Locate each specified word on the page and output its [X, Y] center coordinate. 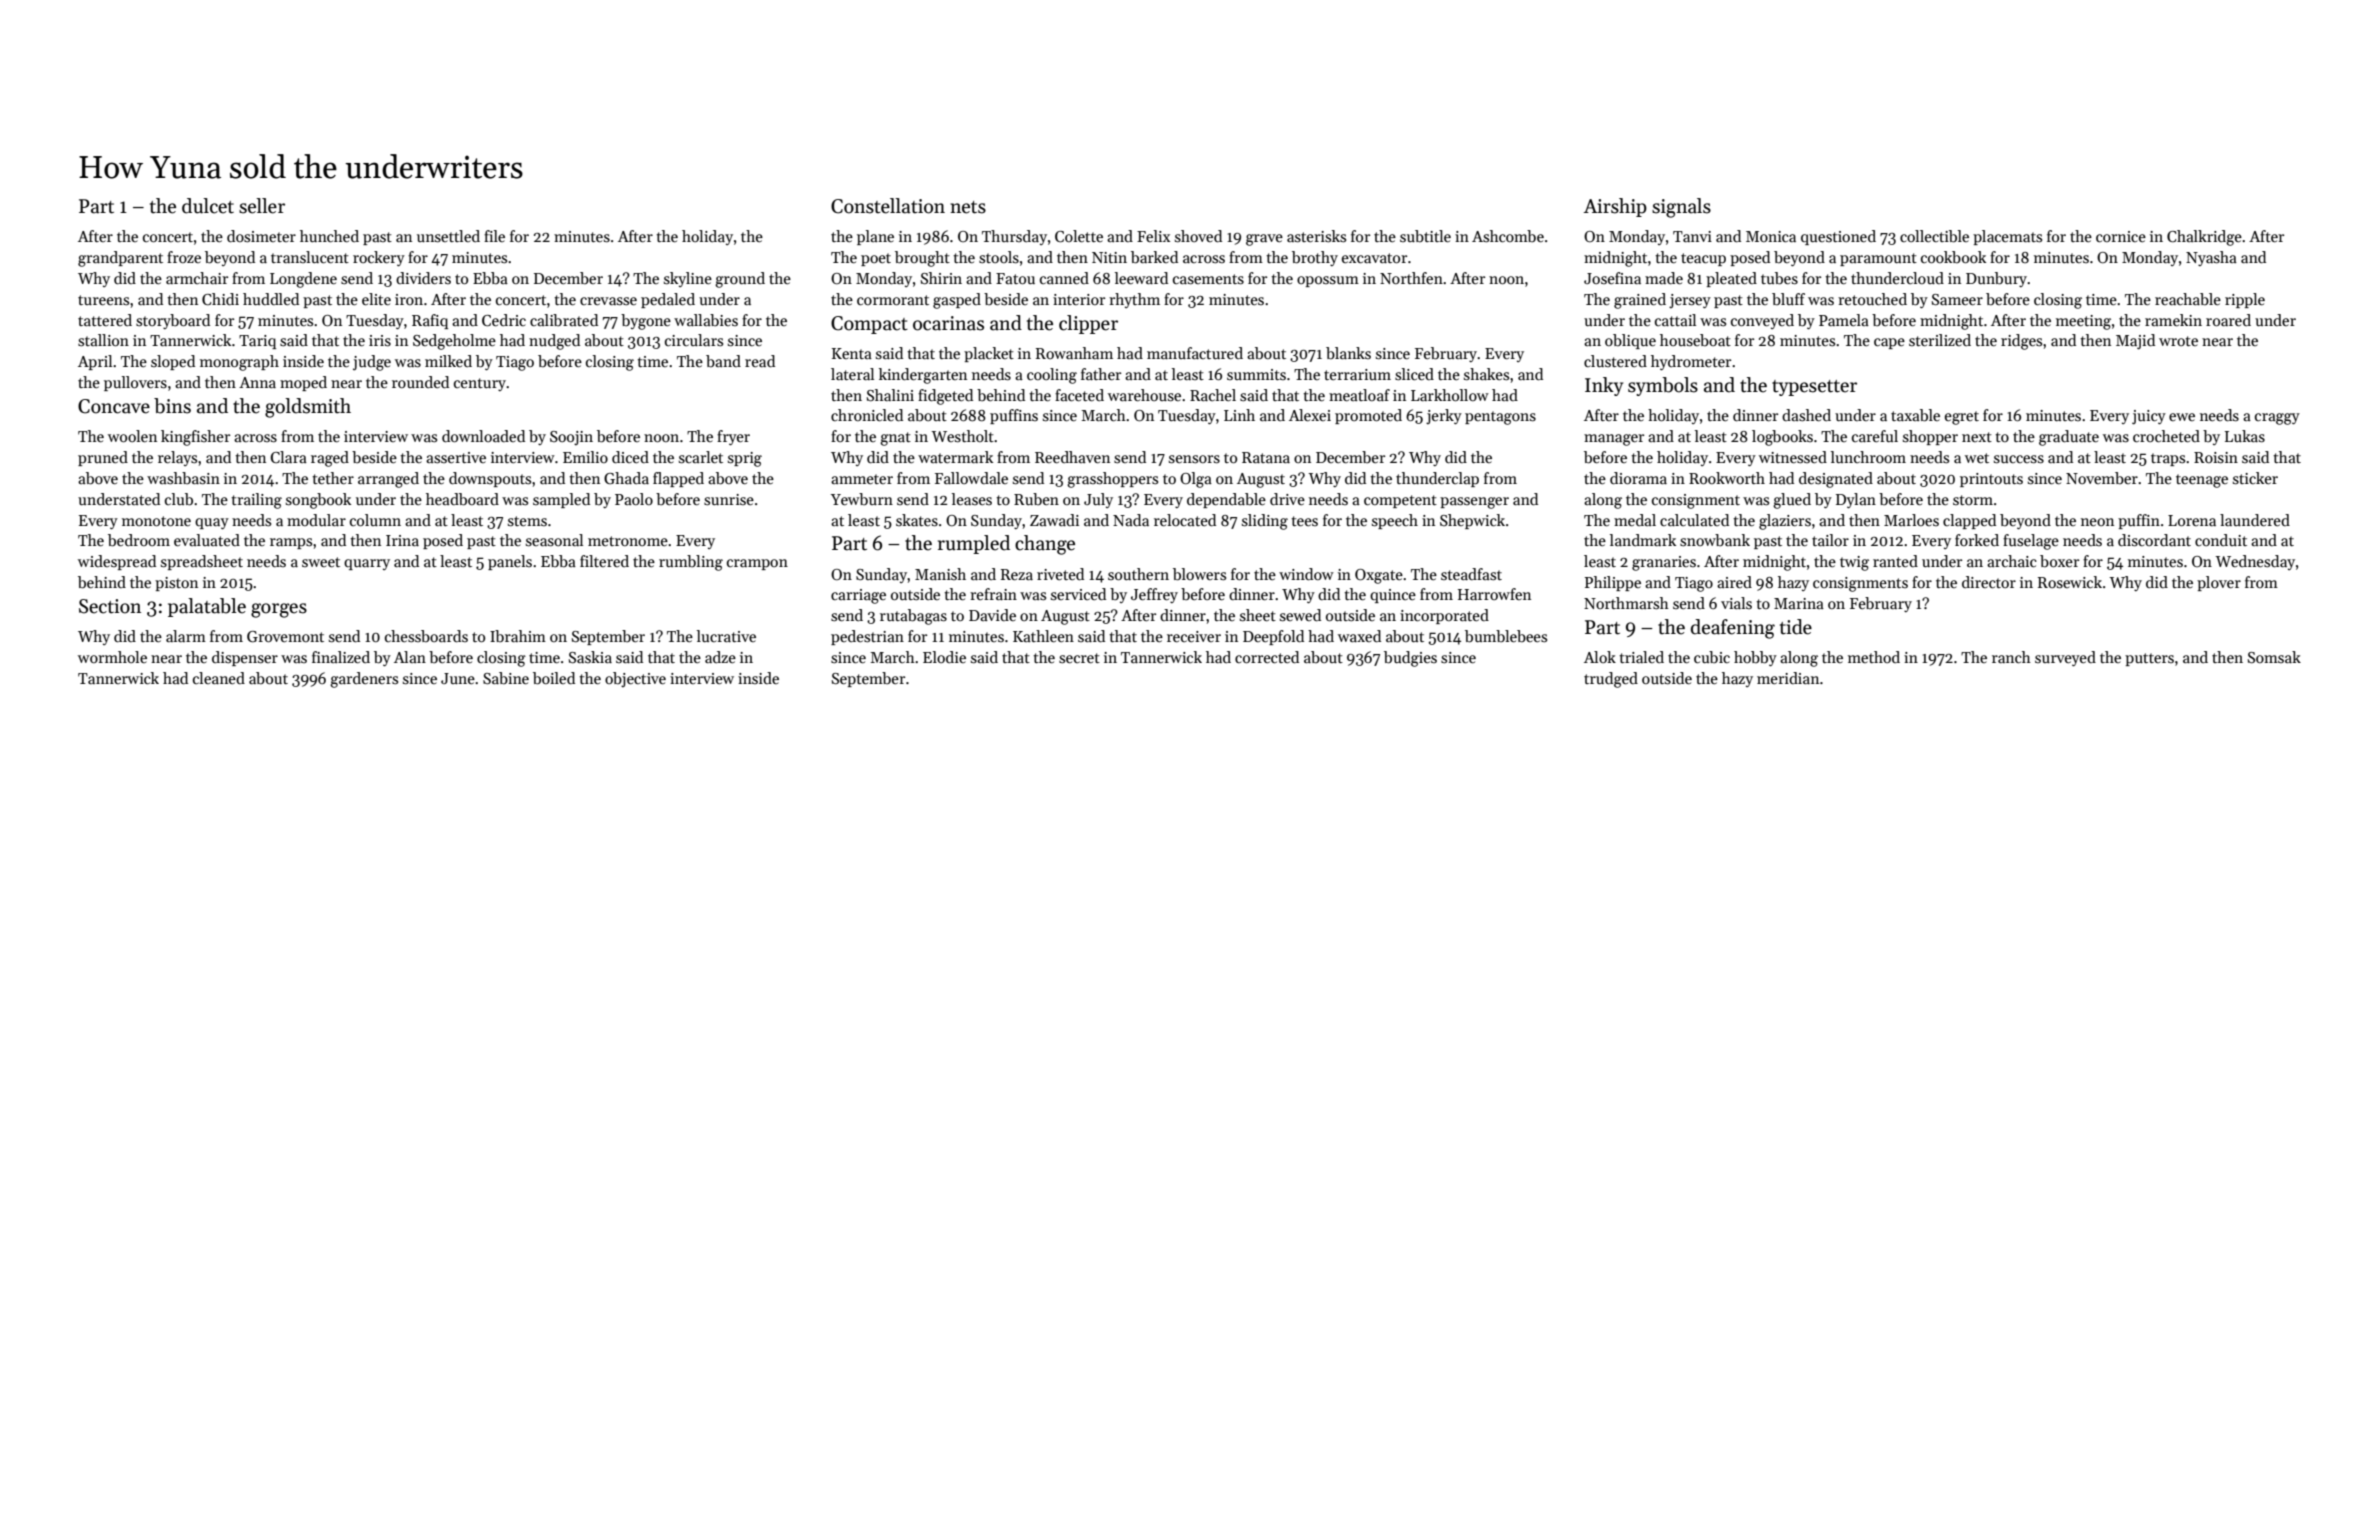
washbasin [183, 478]
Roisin [2216, 457]
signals [1681, 208]
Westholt [962, 436]
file [494, 236]
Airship [1615, 207]
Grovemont [285, 637]
